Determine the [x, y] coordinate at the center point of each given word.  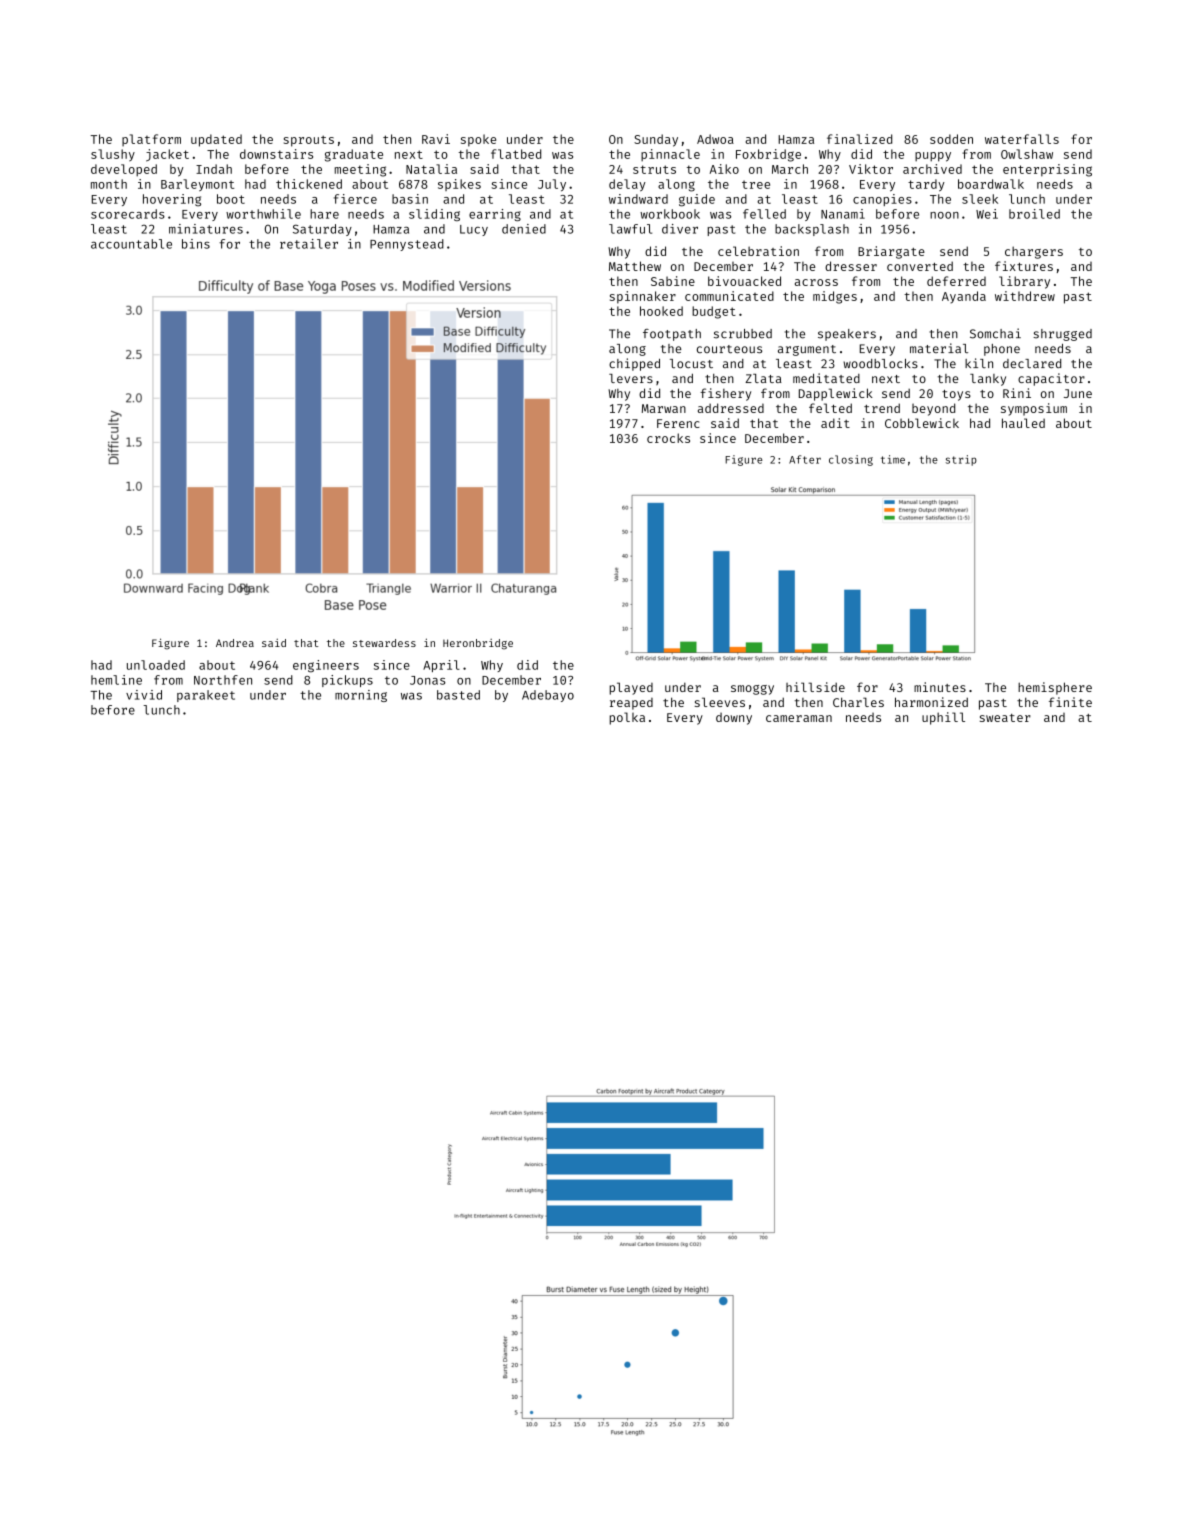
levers [631, 378]
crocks [668, 438]
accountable [131, 244]
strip [961, 460]
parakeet [206, 696]
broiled [1034, 214]
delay [627, 185]
